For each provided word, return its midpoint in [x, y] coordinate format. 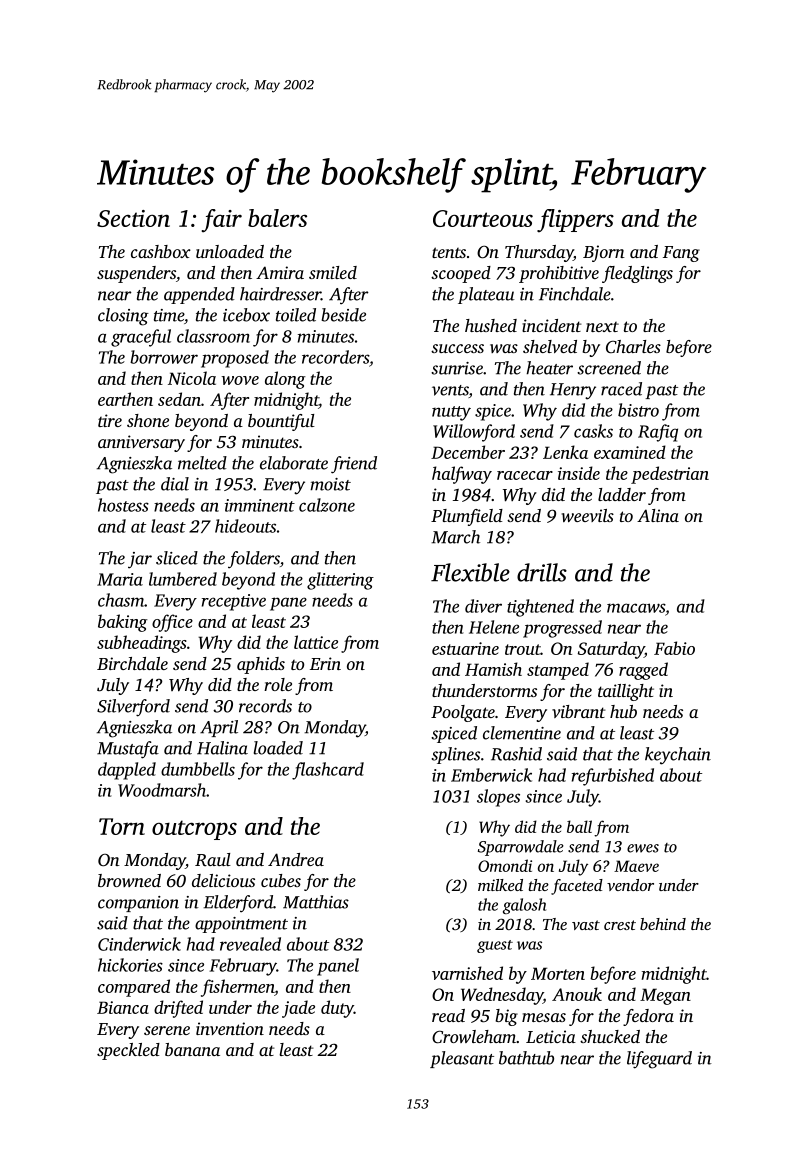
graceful [141, 338]
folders [254, 560]
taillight [626, 692]
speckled [128, 1051]
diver [483, 606]
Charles [633, 347]
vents [450, 391]
